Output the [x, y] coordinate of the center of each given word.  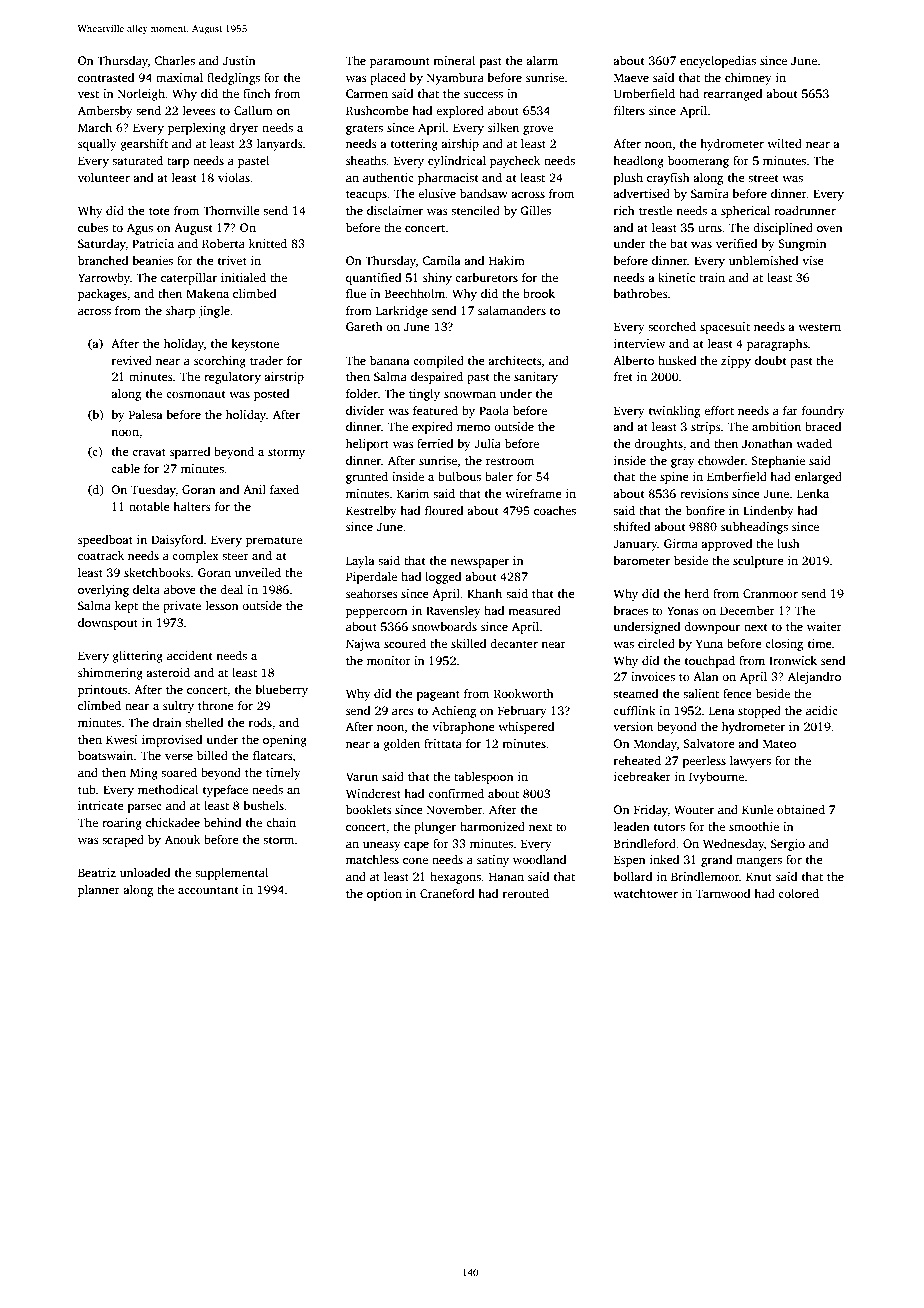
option [384, 895]
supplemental [231, 874]
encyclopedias [718, 62]
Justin [239, 60]
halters [191, 506]
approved [726, 545]
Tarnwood [723, 893]
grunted [367, 478]
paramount [400, 62]
